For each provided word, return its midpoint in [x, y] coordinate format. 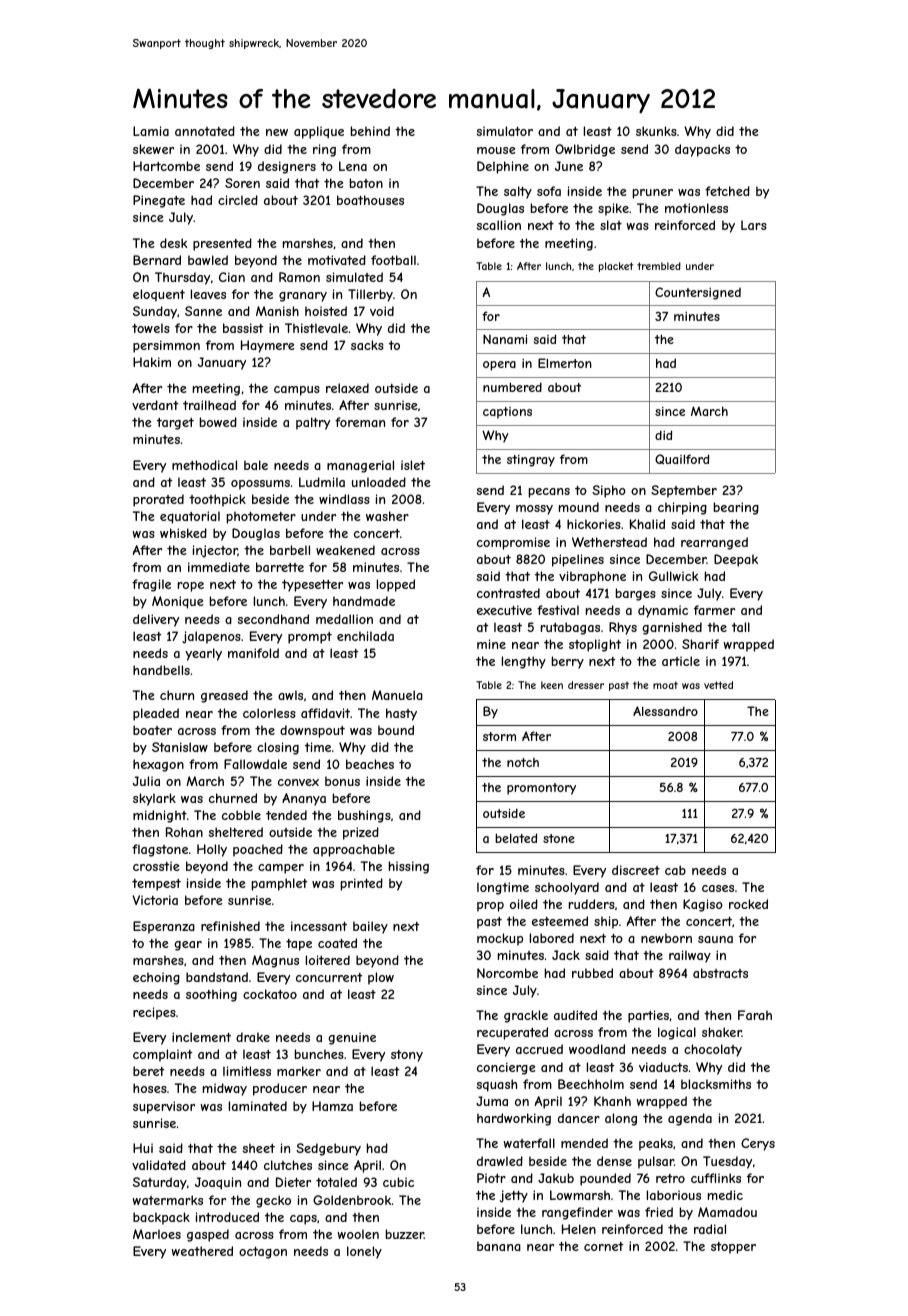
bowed [218, 422]
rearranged [714, 543]
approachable [354, 850]
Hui [143, 1148]
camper [281, 869]
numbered [512, 387]
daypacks [702, 150]
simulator [505, 131]
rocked [748, 904]
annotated [205, 131]
